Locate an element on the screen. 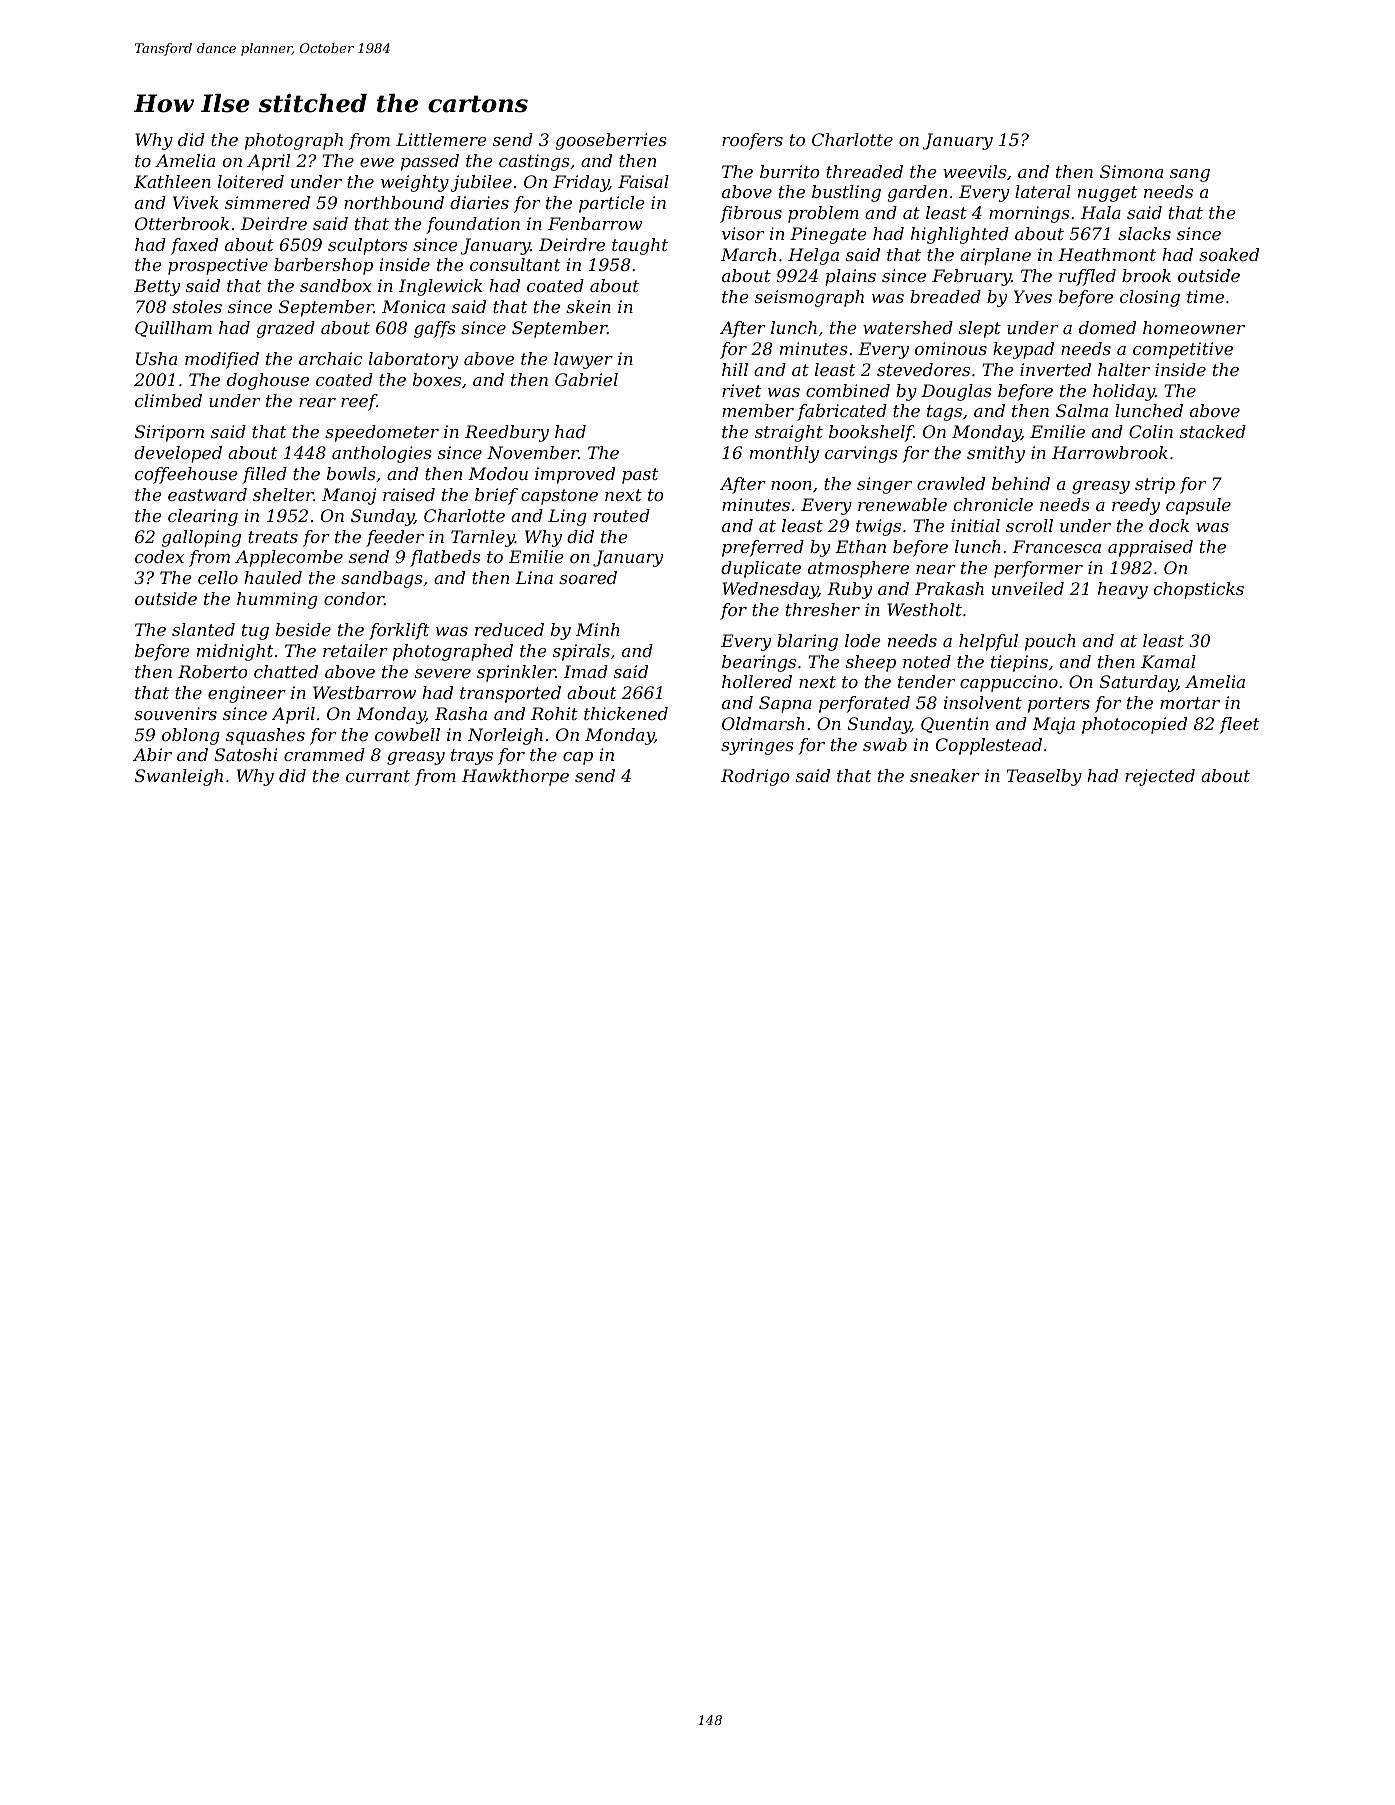 The width and height of the screenshot is (1395, 1805). dock is located at coordinates (1169, 525).
